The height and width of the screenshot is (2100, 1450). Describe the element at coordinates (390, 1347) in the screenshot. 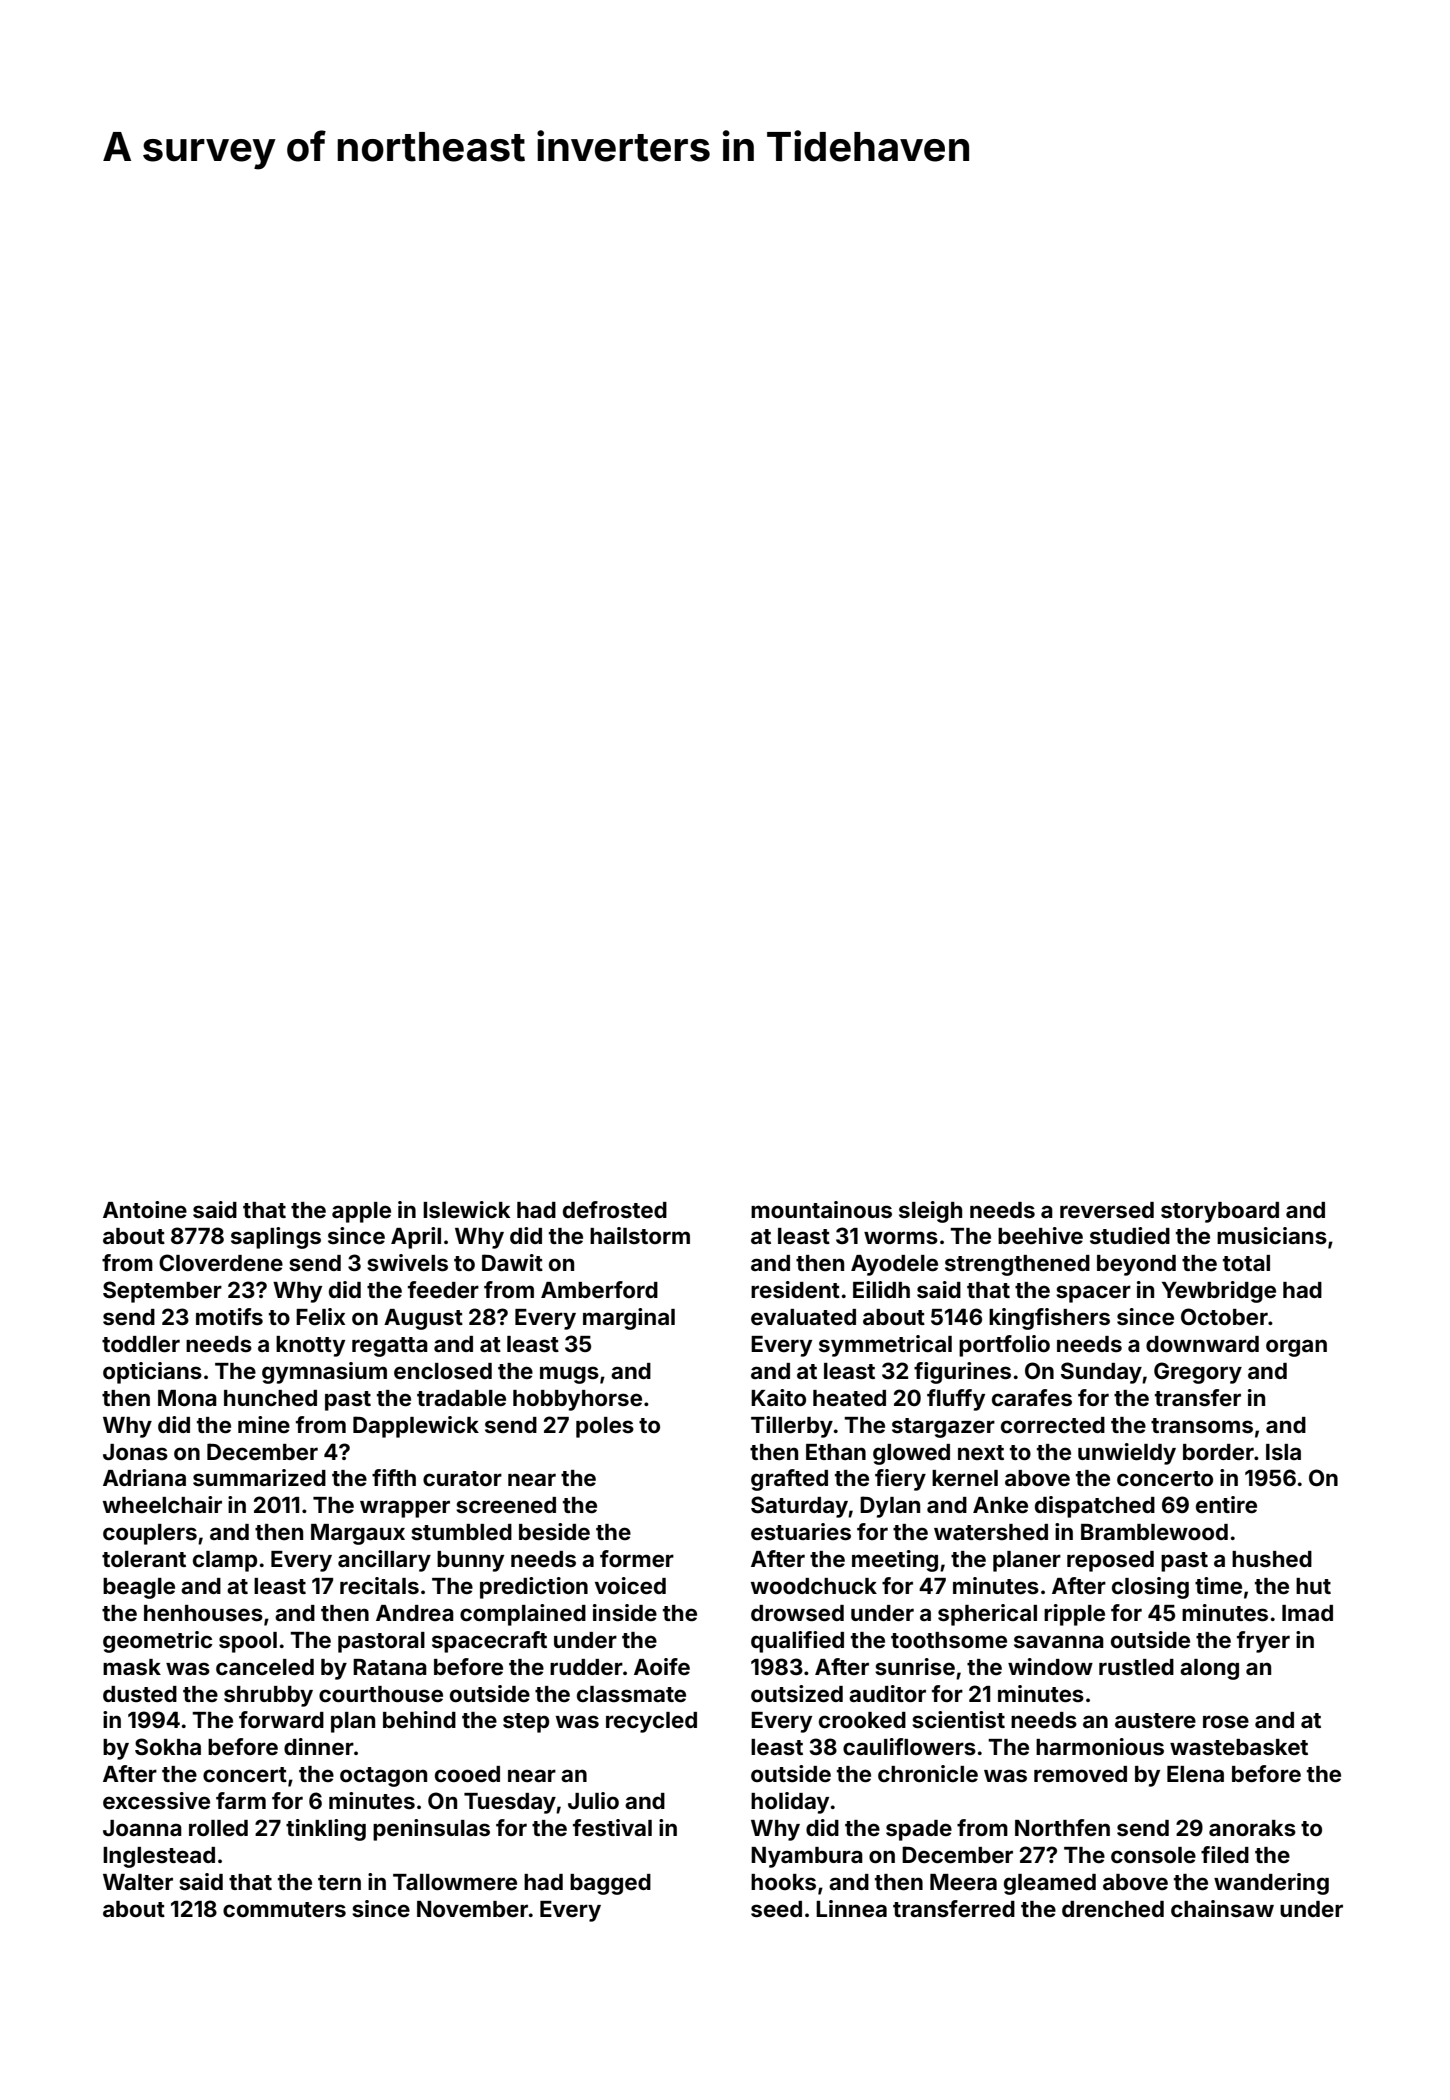

I see `regatta` at that location.
